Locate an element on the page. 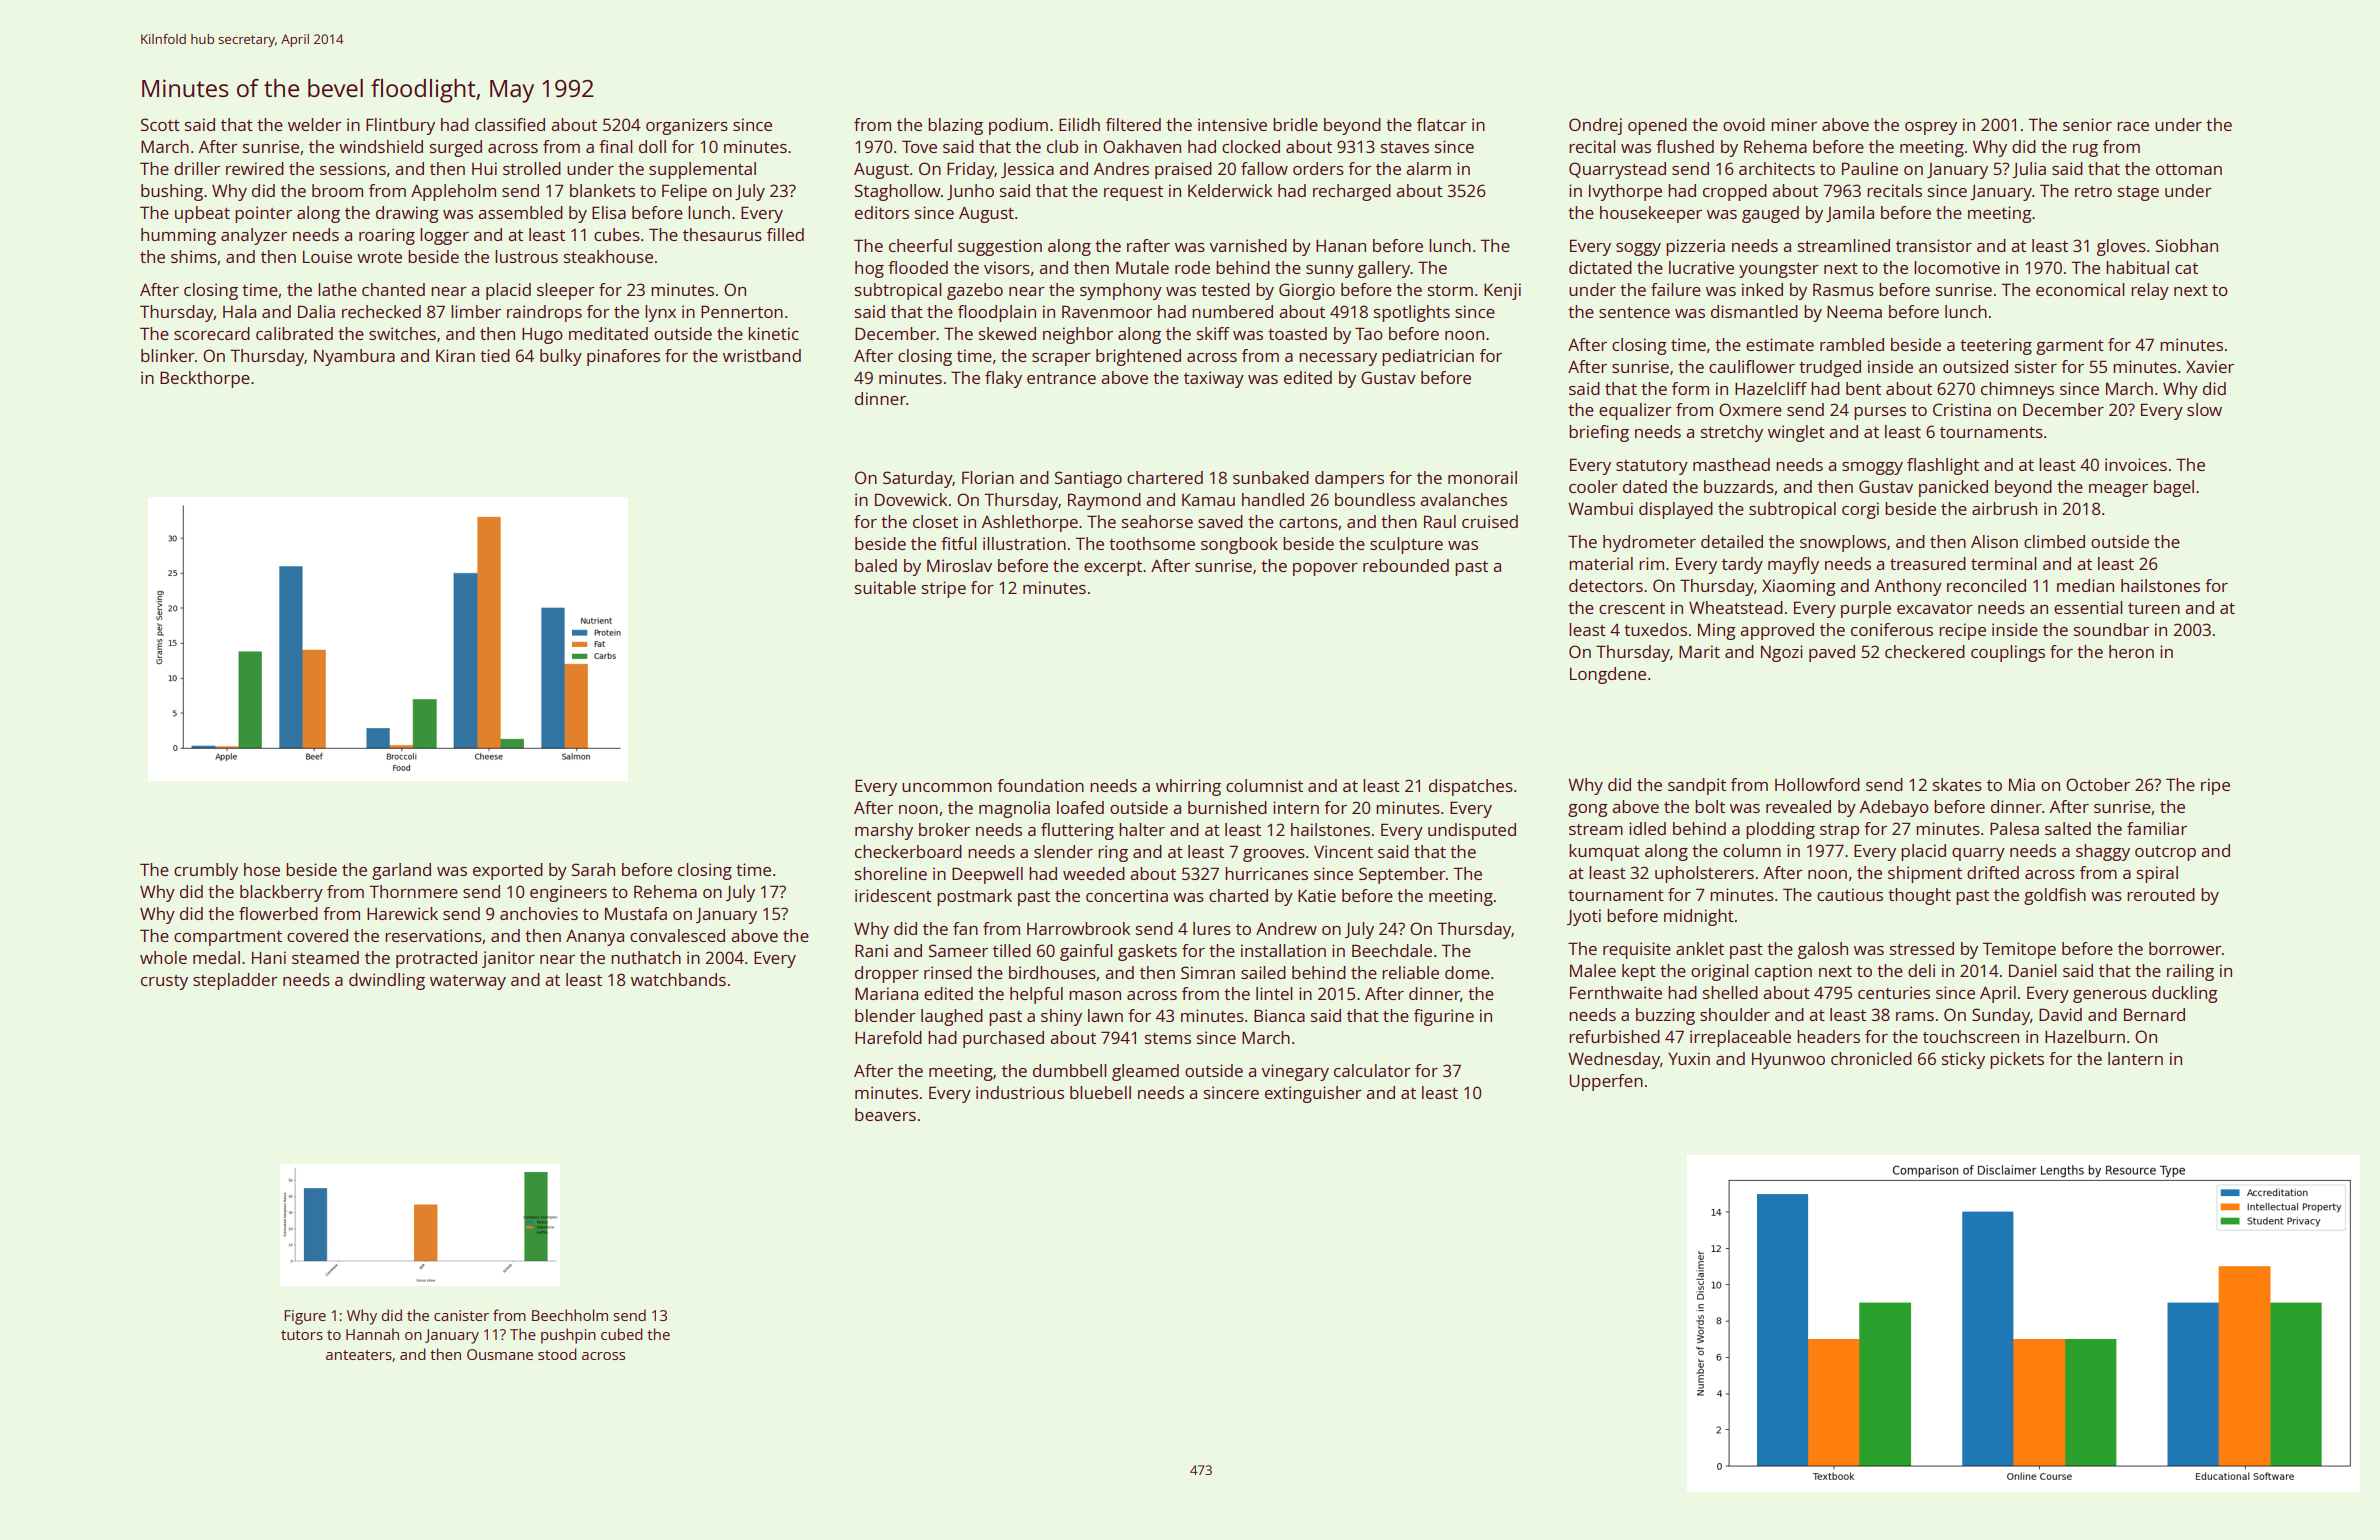 This image has width=2380, height=1540. midnight is located at coordinates (1699, 917).
